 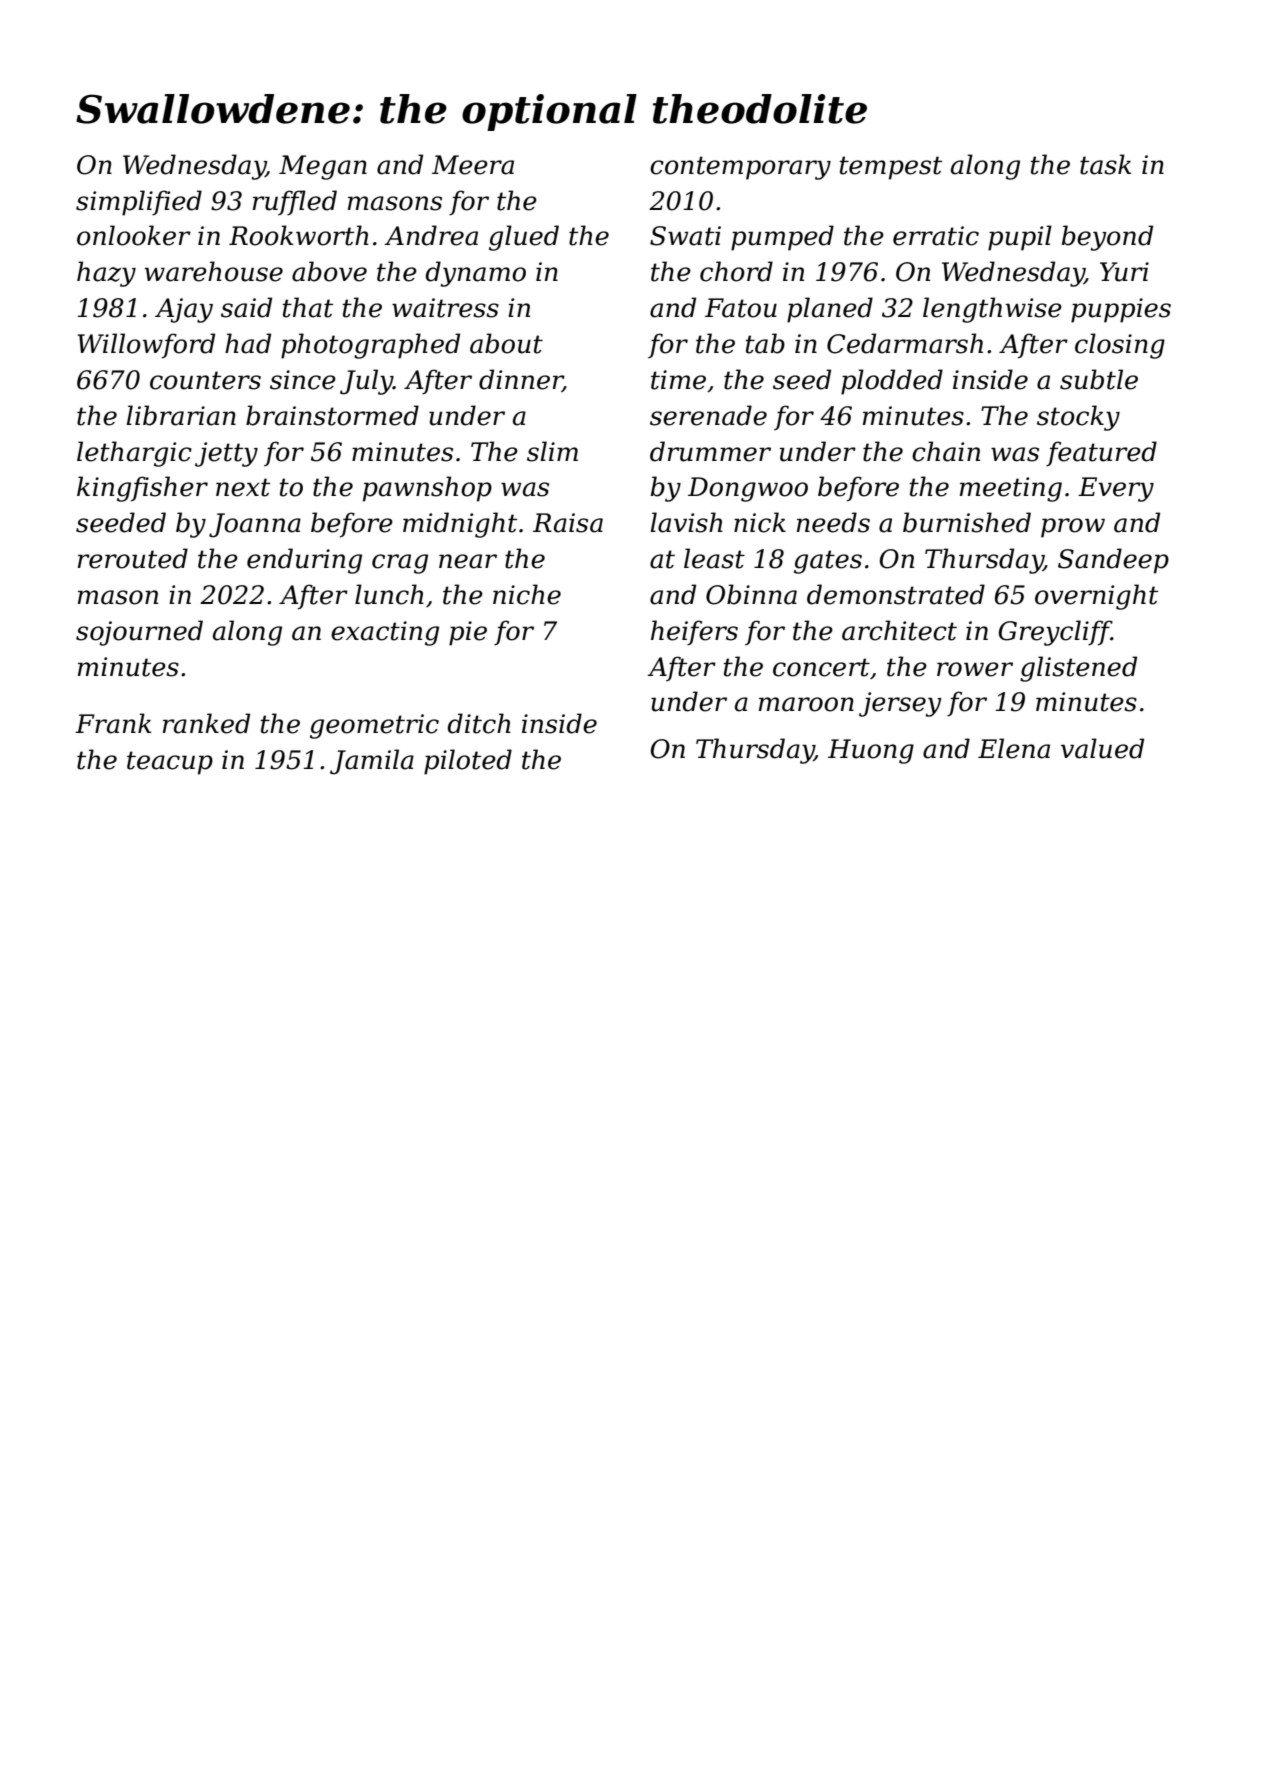 What do you see at coordinates (181, 415) in the screenshot?
I see `librarian` at bounding box center [181, 415].
